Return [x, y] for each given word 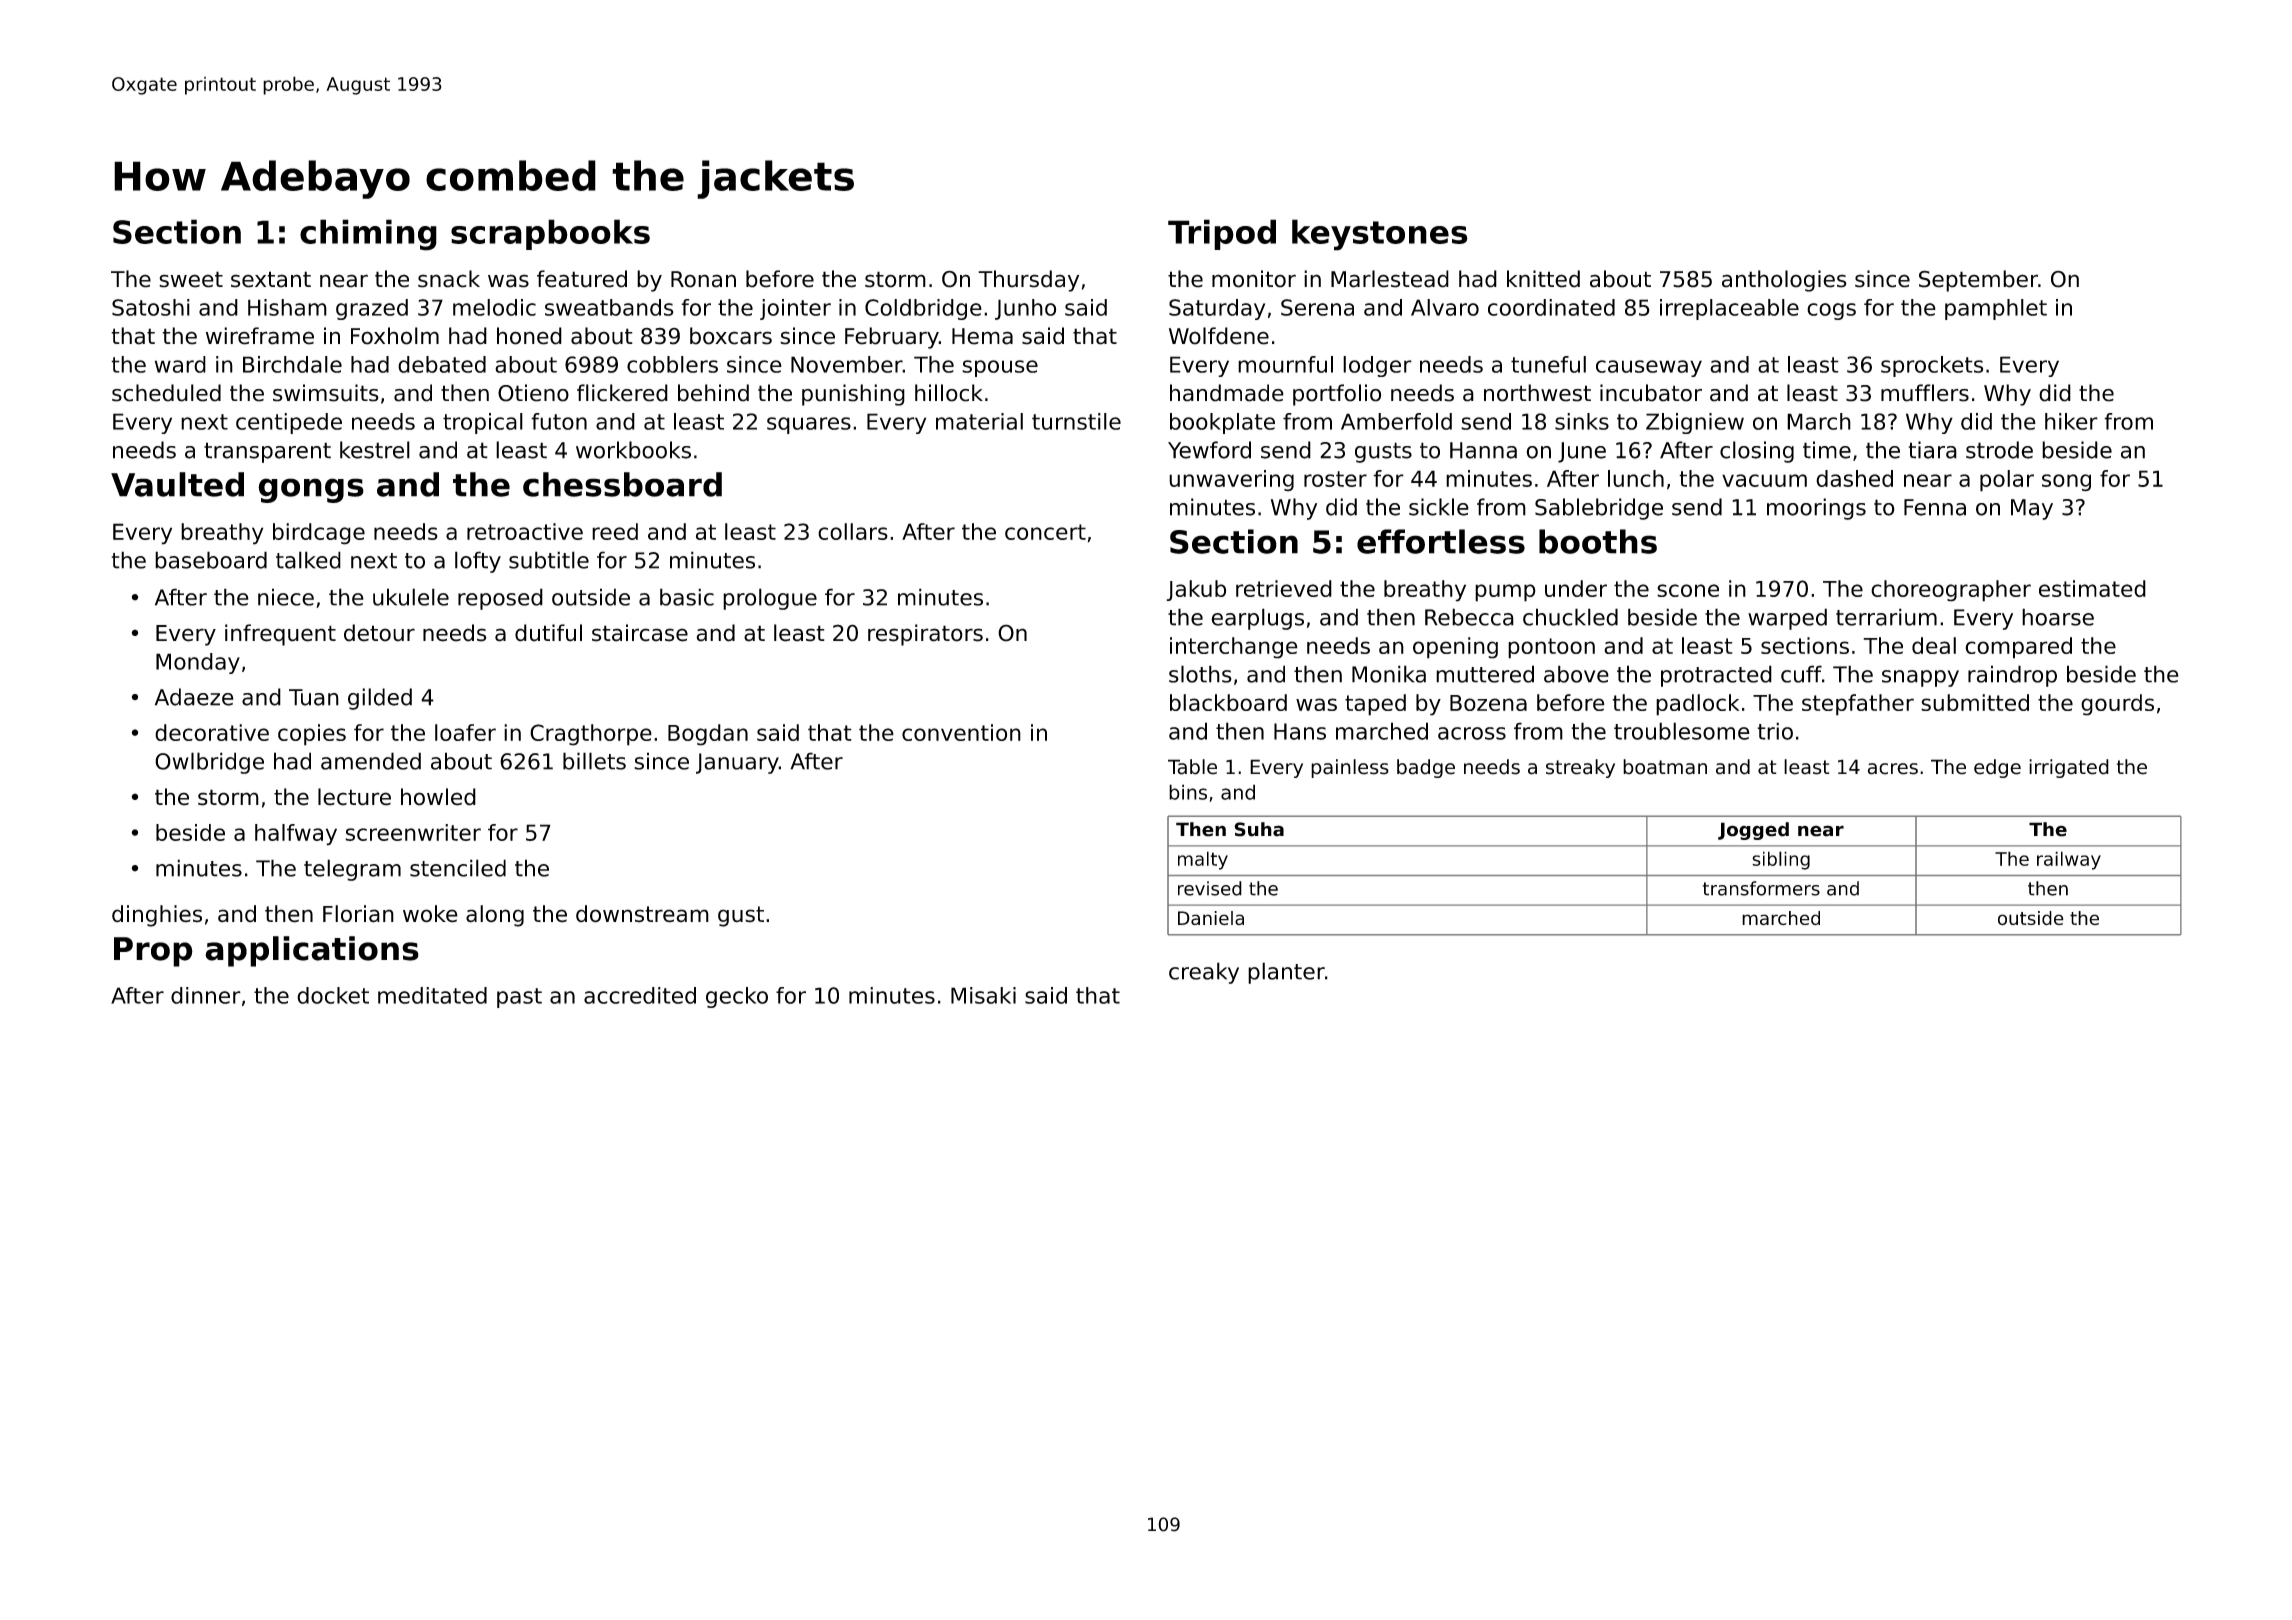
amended [371, 761]
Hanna [1483, 450]
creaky [1204, 973]
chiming [368, 235]
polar [2007, 481]
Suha [1259, 829]
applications [312, 951]
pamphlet [1996, 309]
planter [1286, 973]
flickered [622, 393]
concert [1045, 532]
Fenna [1935, 507]
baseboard [211, 560]
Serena [1317, 307]
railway [2069, 860]
